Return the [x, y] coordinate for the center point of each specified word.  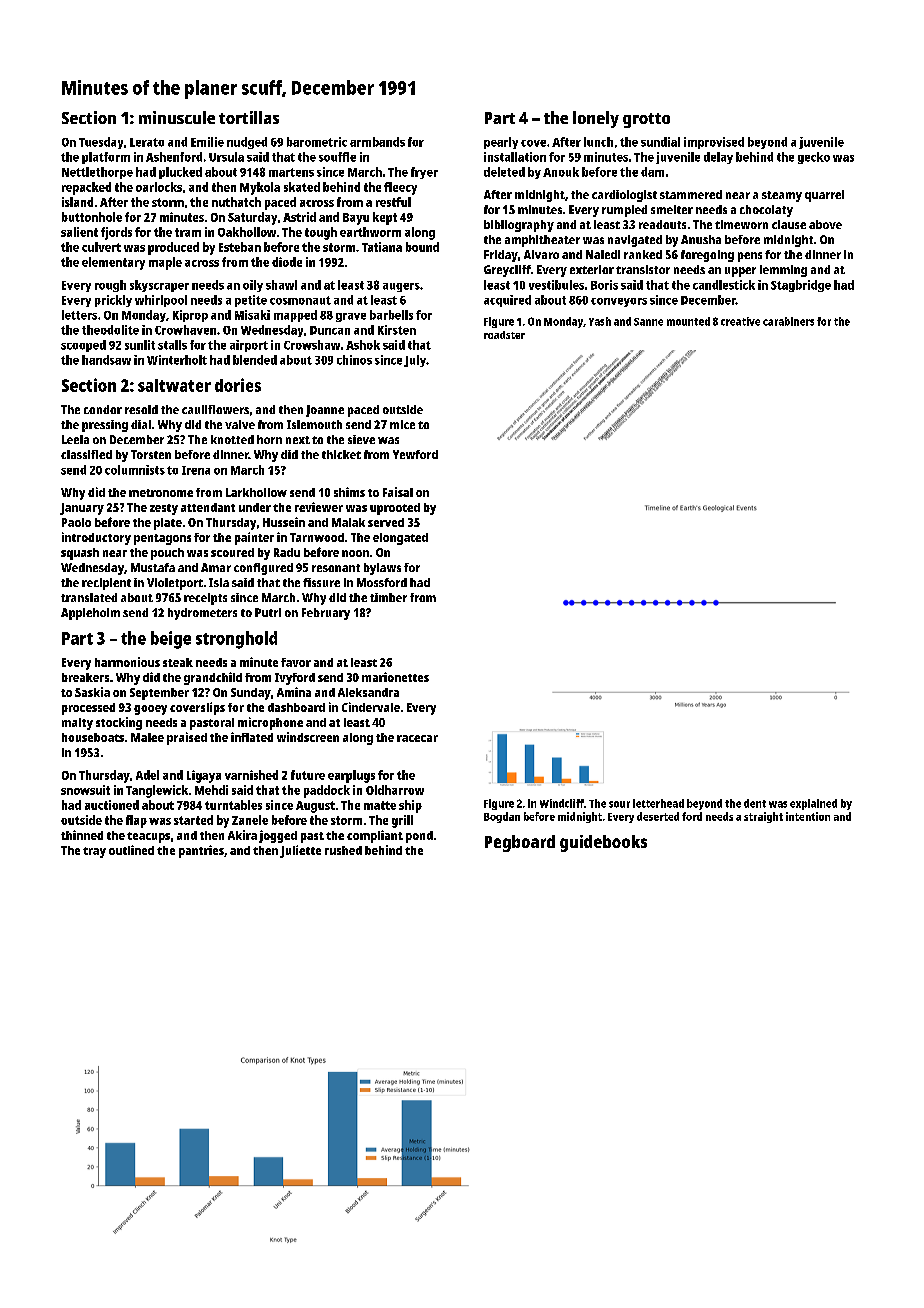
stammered [691, 194]
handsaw [106, 360]
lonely [596, 119]
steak [178, 662]
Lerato [147, 142]
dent [755, 803]
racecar [417, 738]
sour [619, 804]
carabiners [788, 321]
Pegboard [520, 843]
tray [94, 852]
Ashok [363, 345]
